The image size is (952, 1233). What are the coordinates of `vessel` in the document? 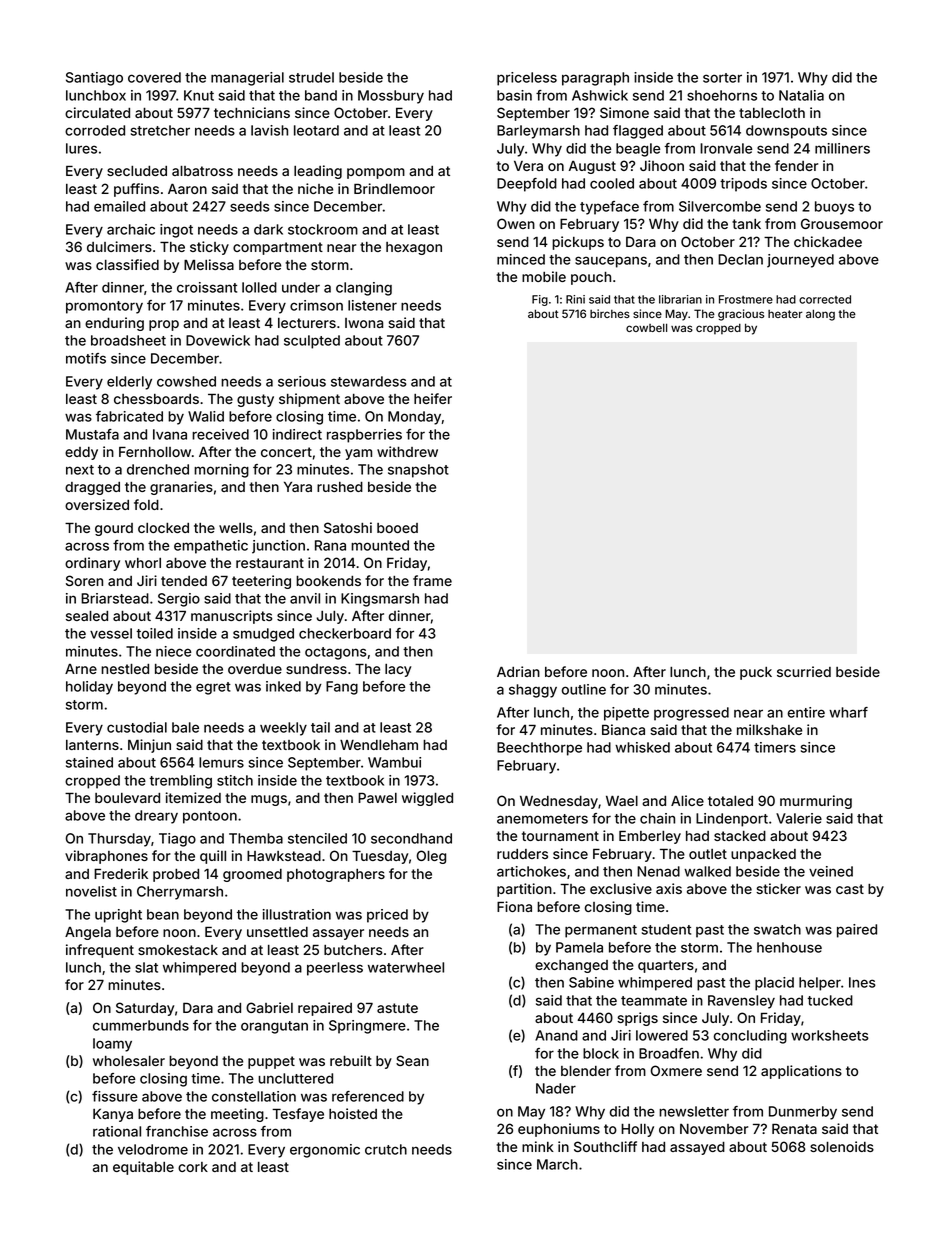 It's located at (111, 633).
